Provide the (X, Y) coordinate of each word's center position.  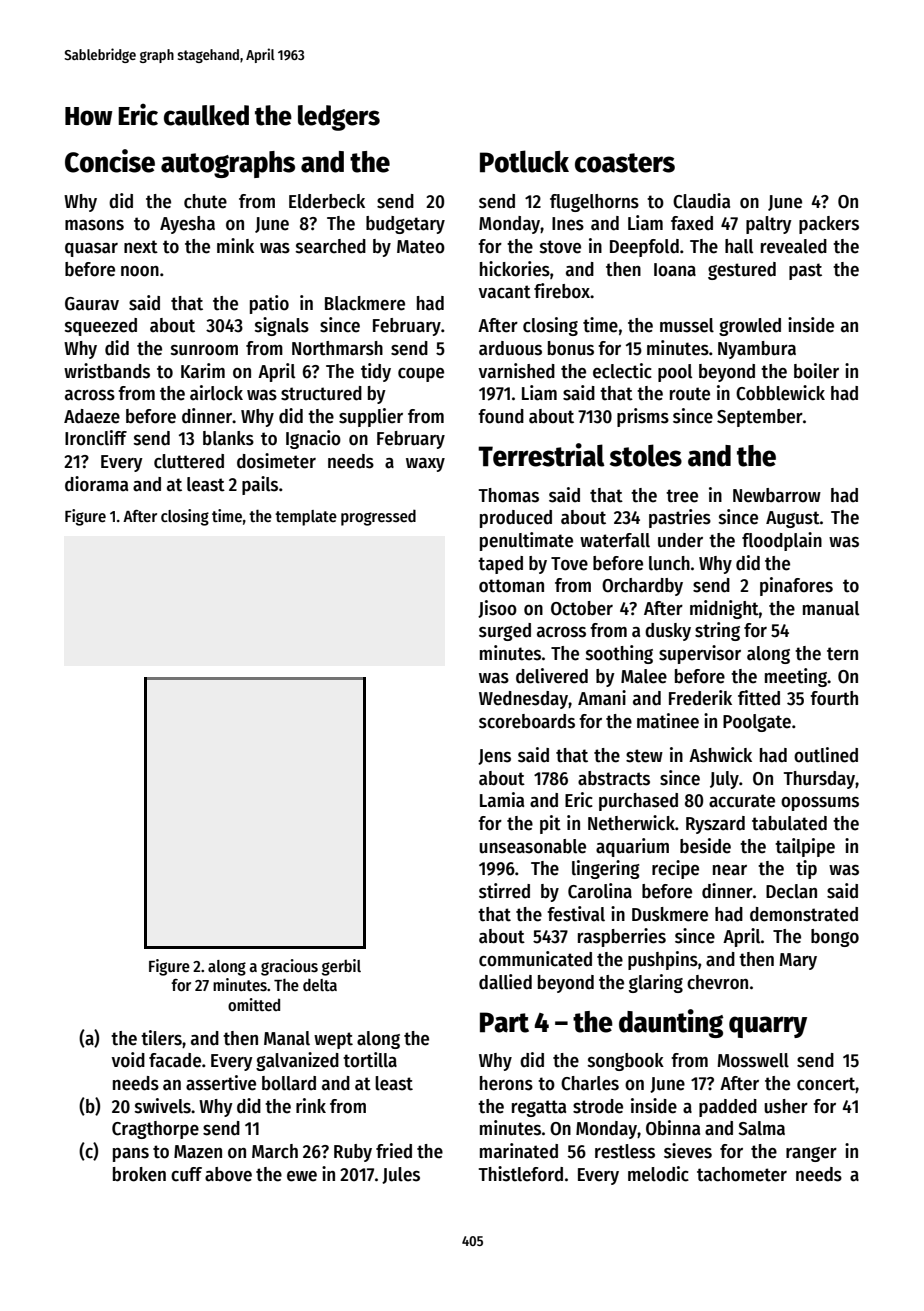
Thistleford (521, 1174)
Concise (110, 161)
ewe (302, 1176)
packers (829, 225)
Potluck (524, 161)
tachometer (742, 1174)
